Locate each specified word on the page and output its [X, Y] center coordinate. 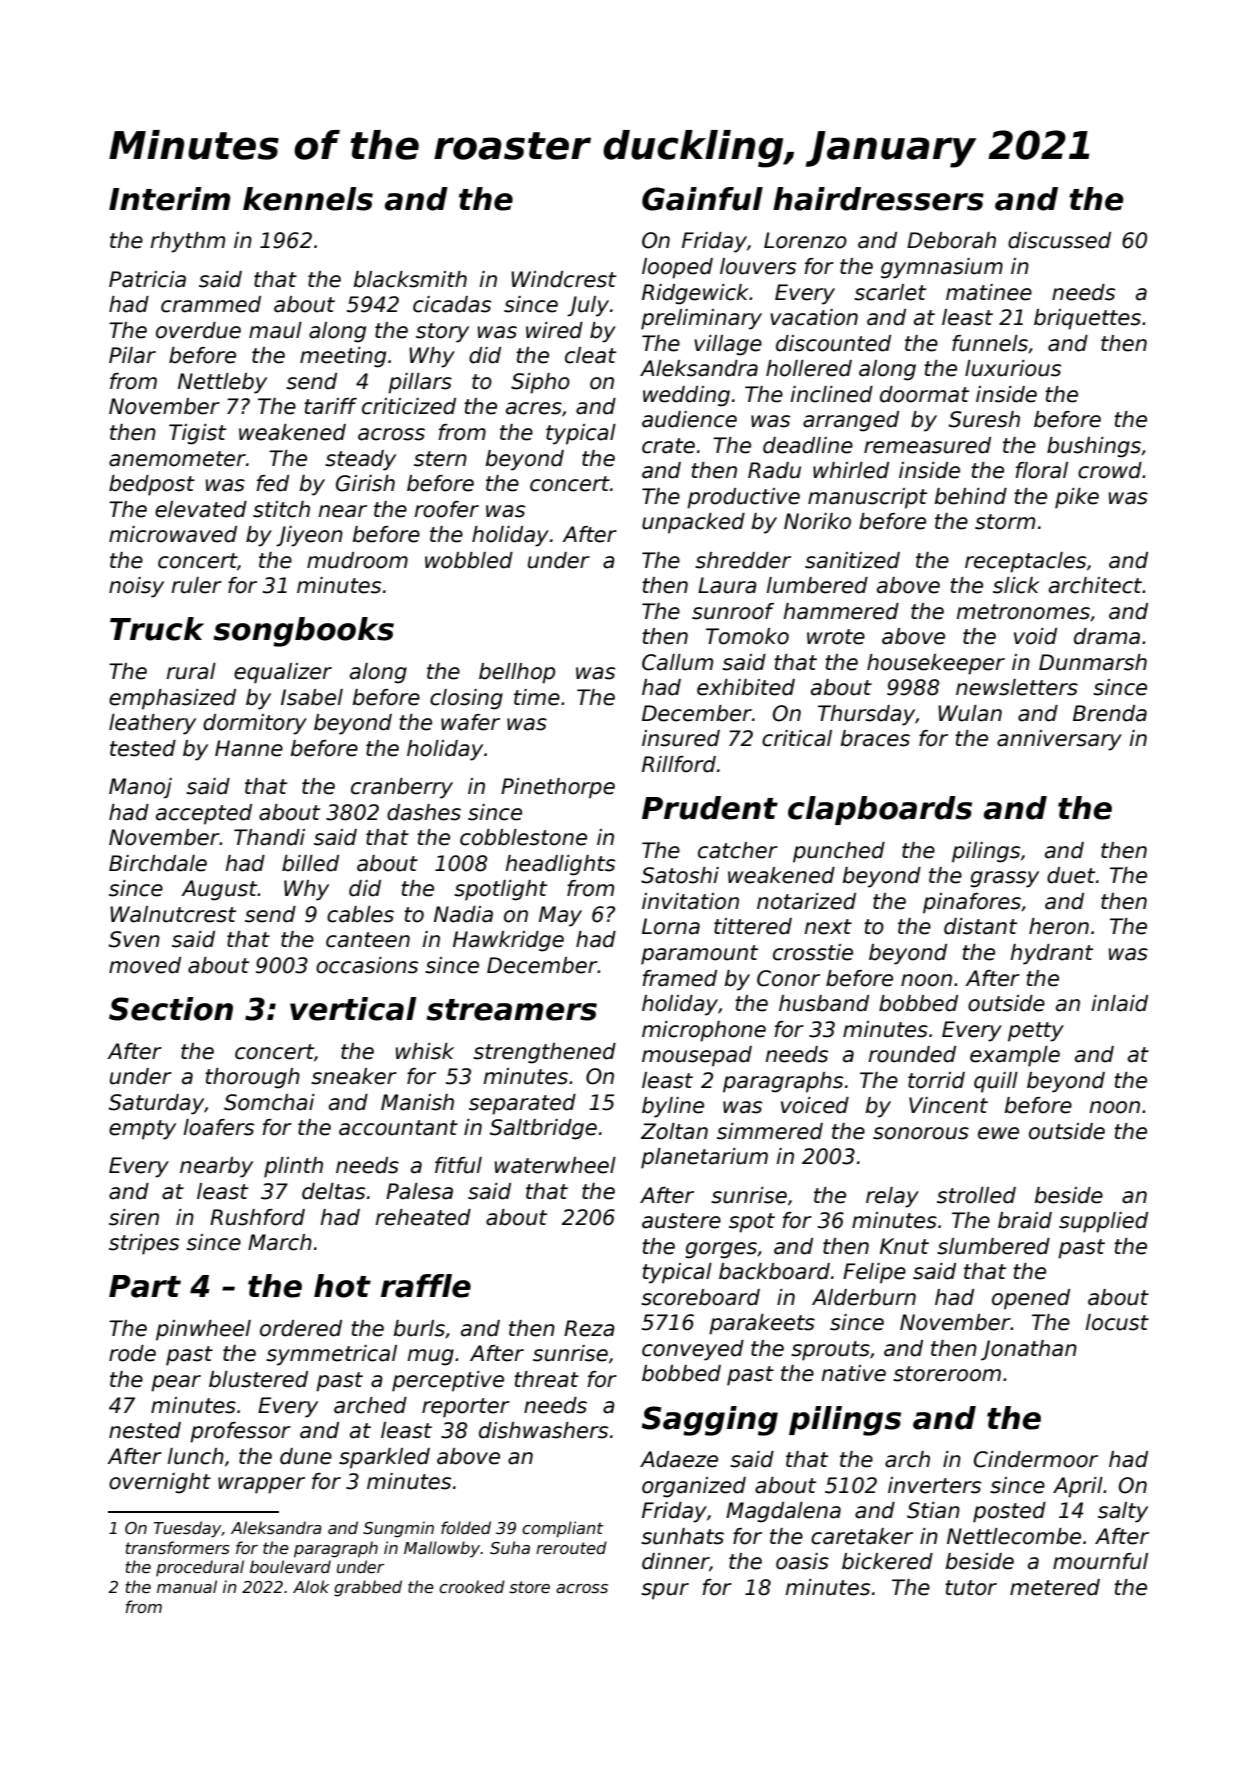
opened [1031, 1299]
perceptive [448, 1381]
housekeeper [936, 664]
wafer [470, 722]
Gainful [702, 199]
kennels [308, 199]
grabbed [368, 1588]
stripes [144, 1244]
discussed [1059, 240]
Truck [157, 629]
